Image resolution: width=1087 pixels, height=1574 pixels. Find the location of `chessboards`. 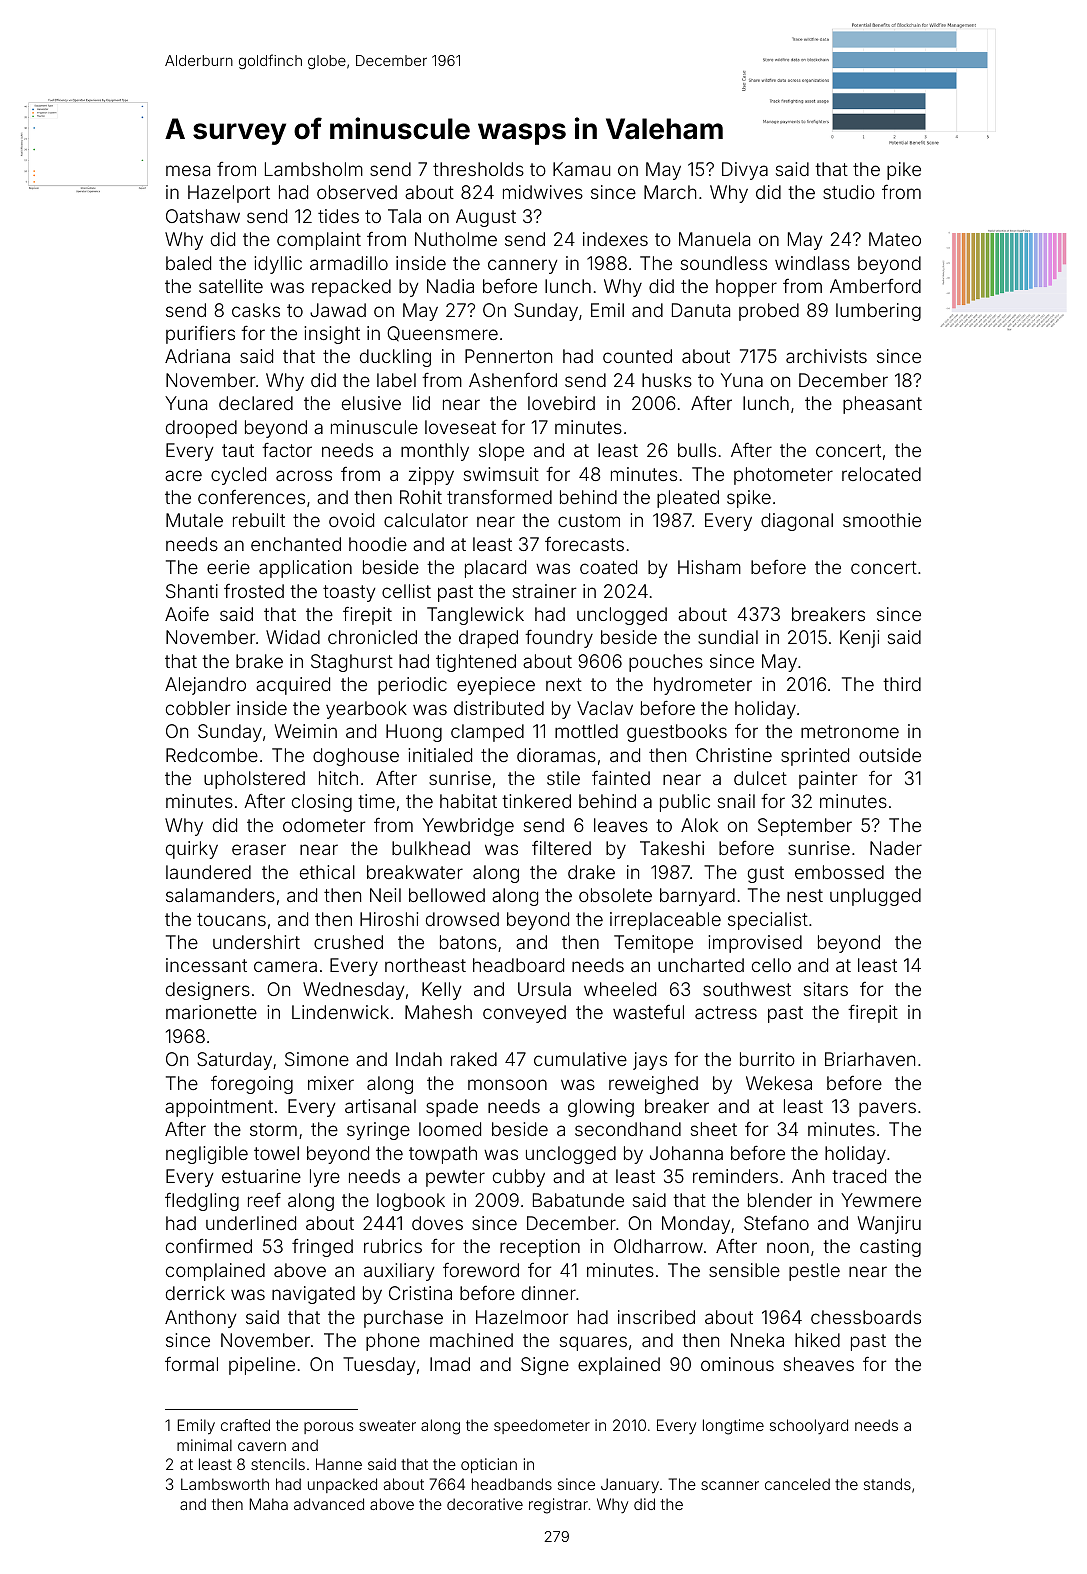

chessboards is located at coordinates (866, 1317).
